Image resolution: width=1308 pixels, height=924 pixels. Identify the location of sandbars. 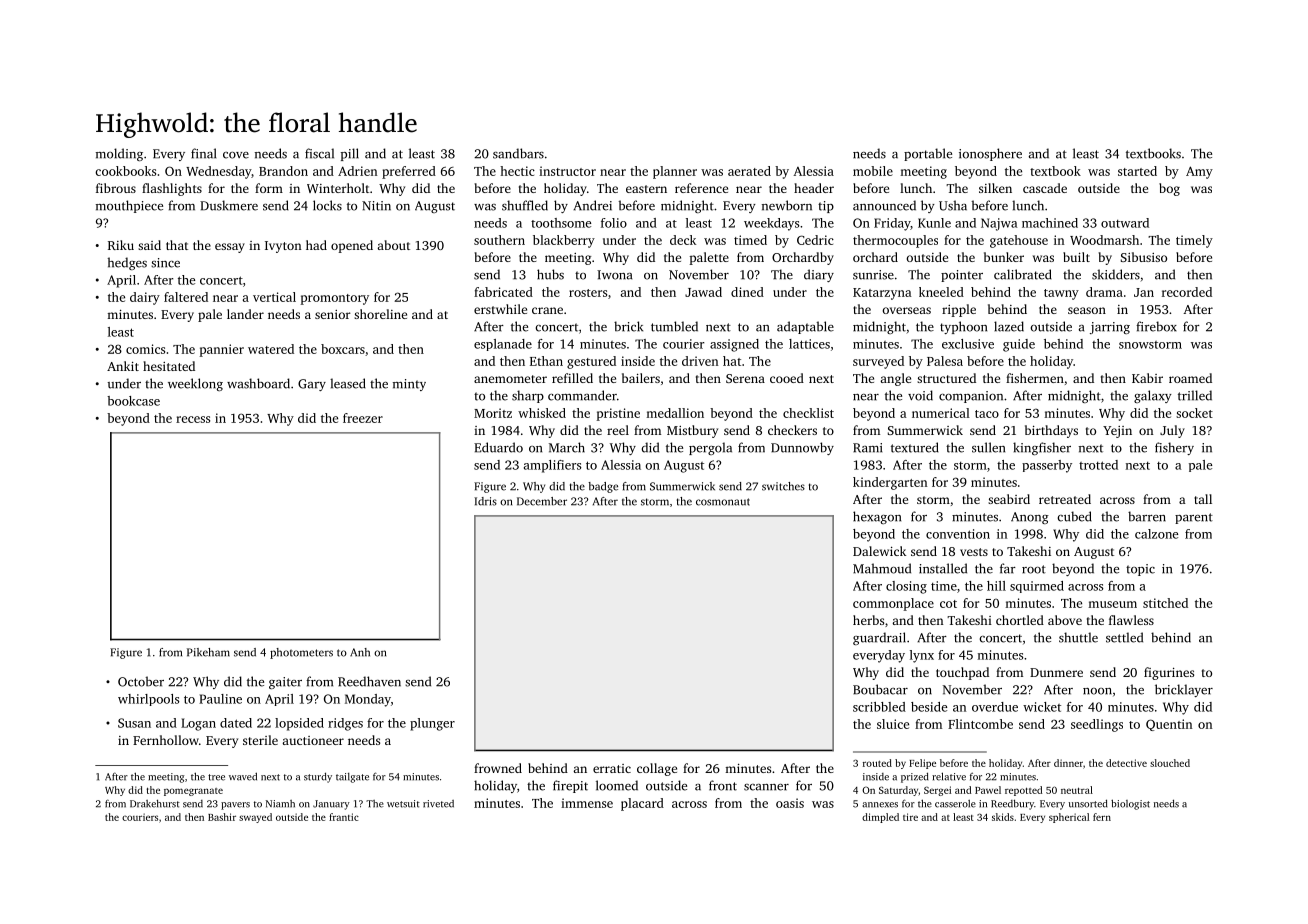
(518, 153).
